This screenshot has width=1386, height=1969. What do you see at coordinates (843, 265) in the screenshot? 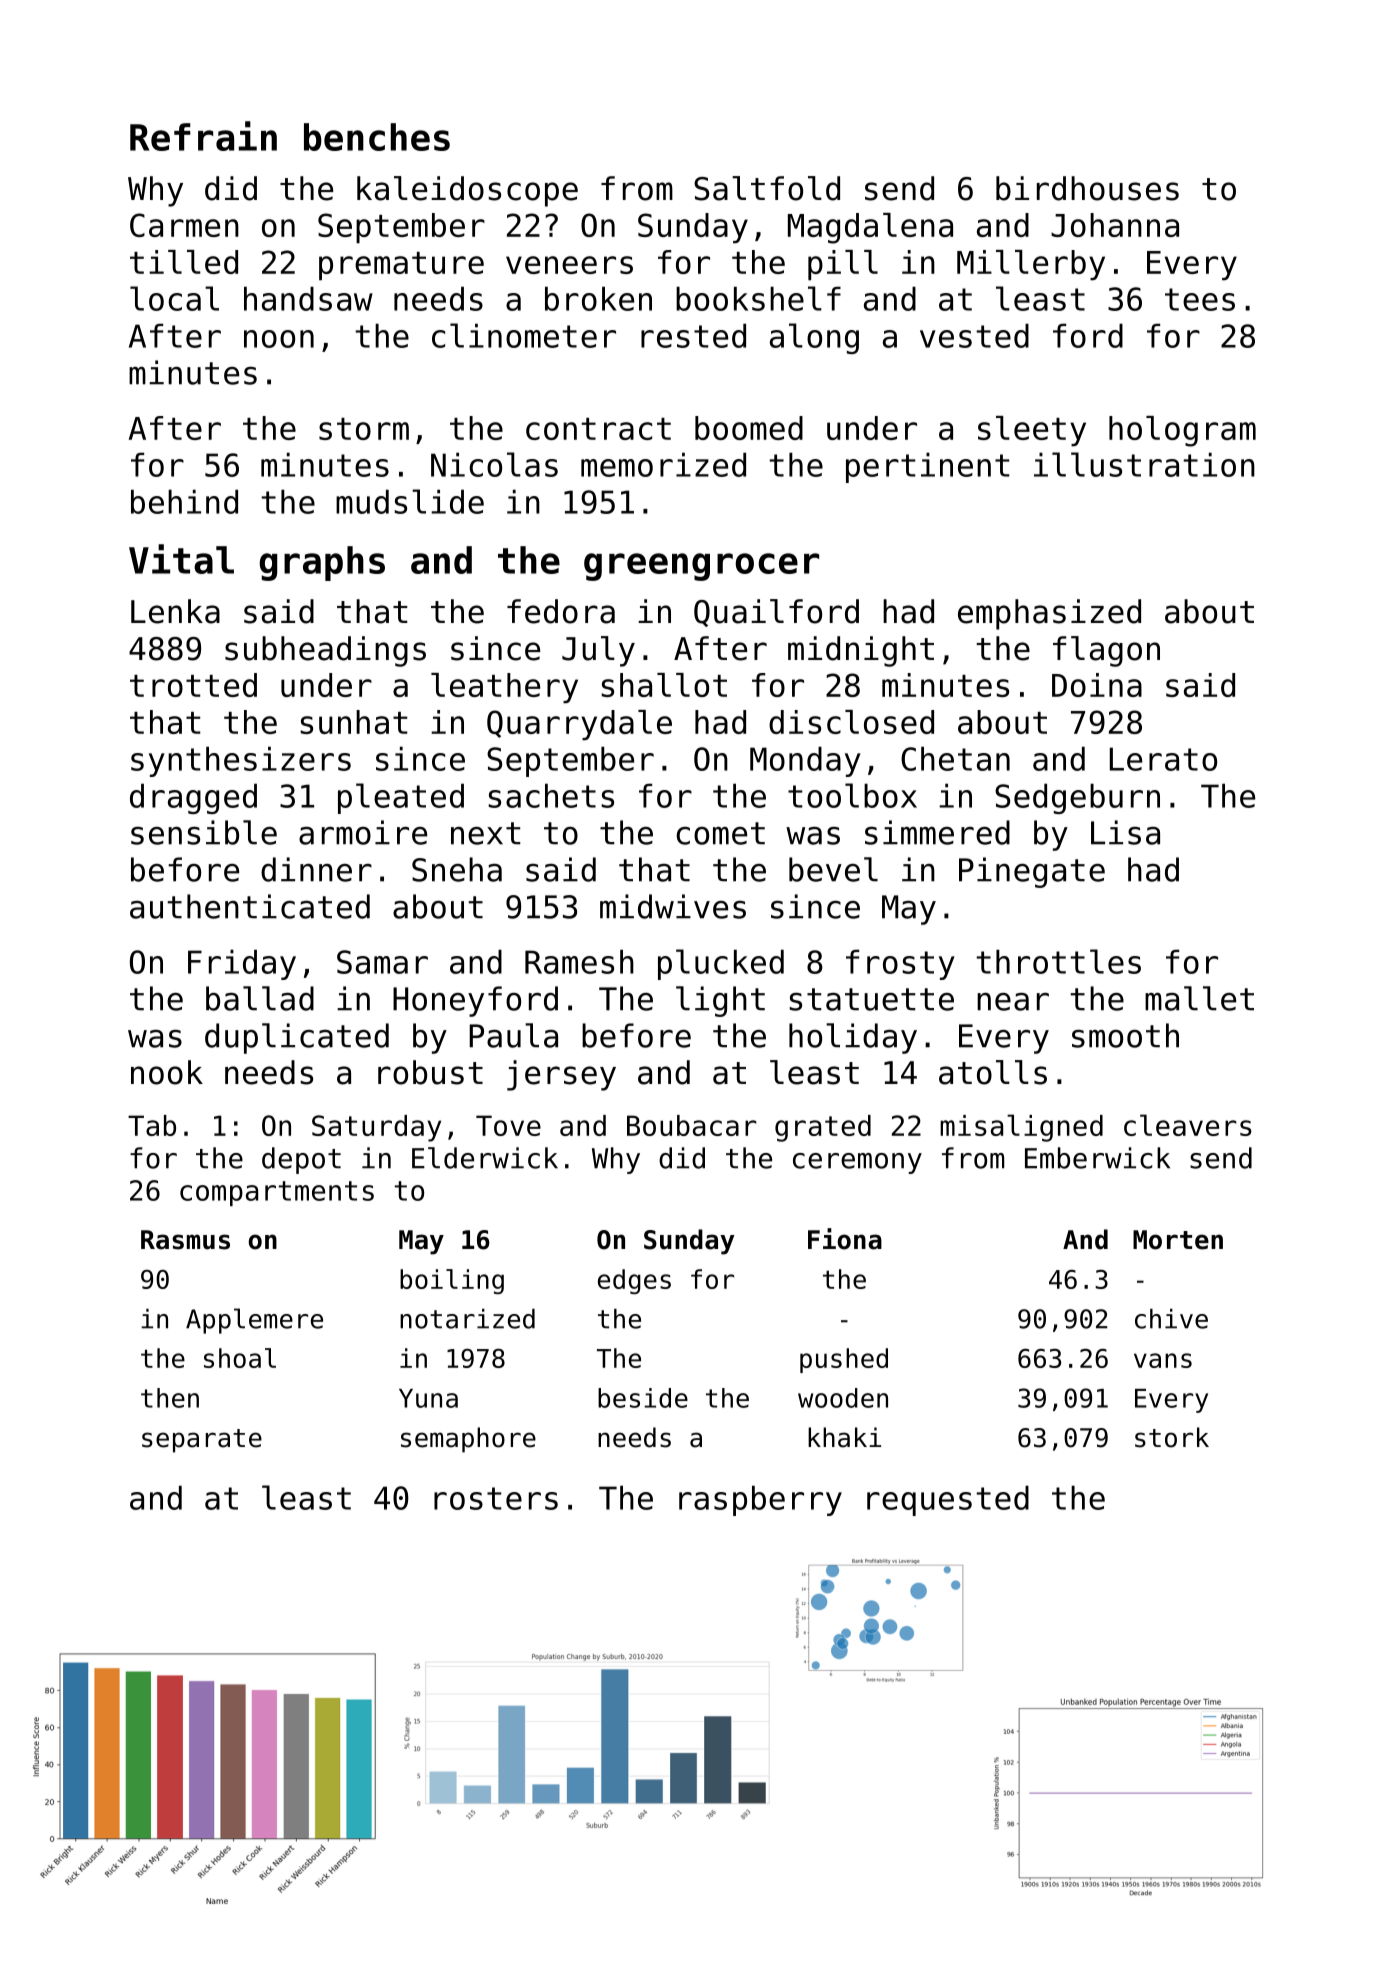
I see `pill` at bounding box center [843, 265].
